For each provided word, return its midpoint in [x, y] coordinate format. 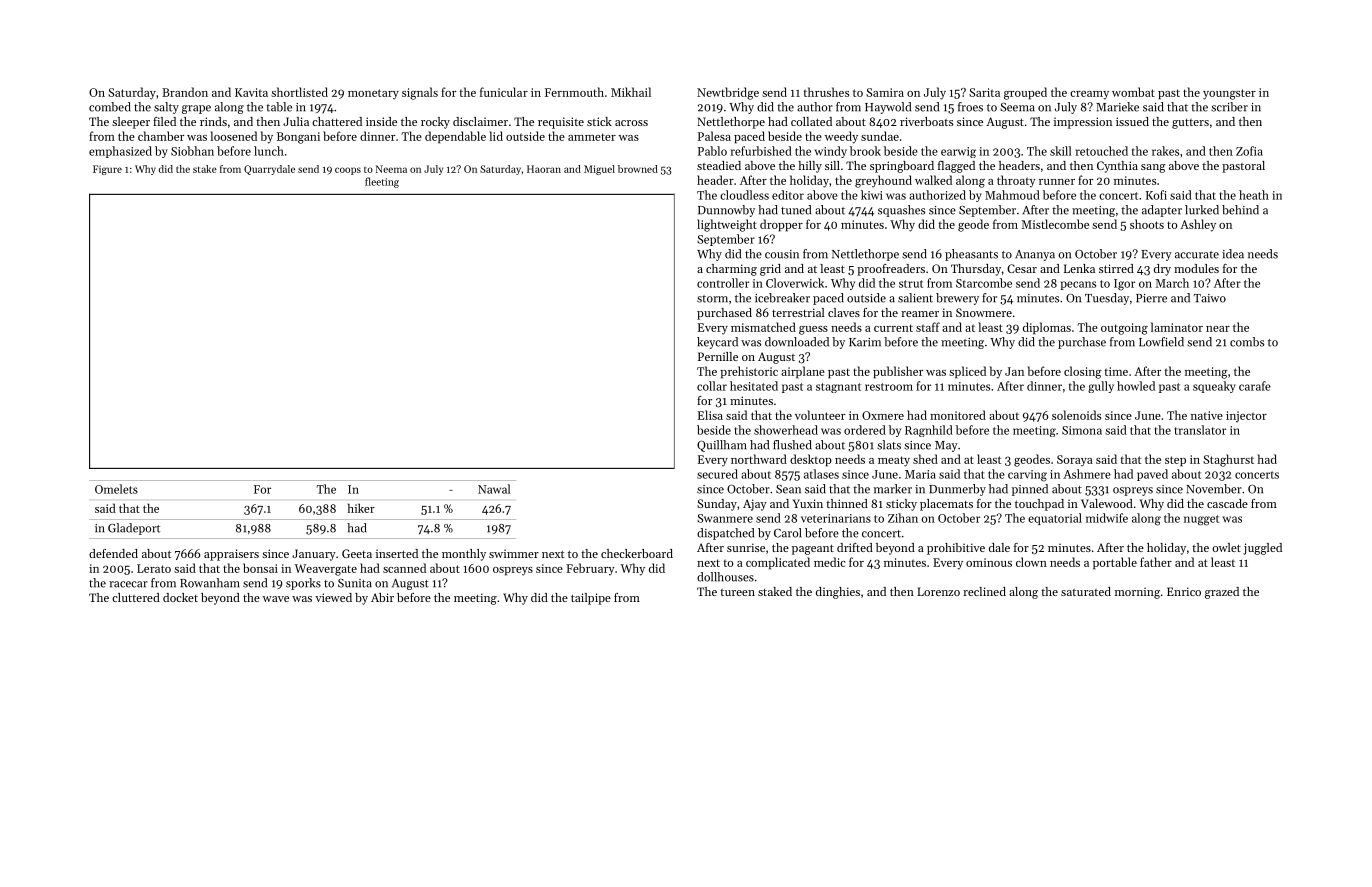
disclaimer [480, 121]
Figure [107, 170]
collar [712, 386]
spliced [967, 372]
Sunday [717, 505]
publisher [898, 372]
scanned [404, 568]
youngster [1229, 94]
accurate [1197, 255]
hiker [361, 508]
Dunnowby [726, 211]
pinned [1030, 490]
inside [381, 121]
